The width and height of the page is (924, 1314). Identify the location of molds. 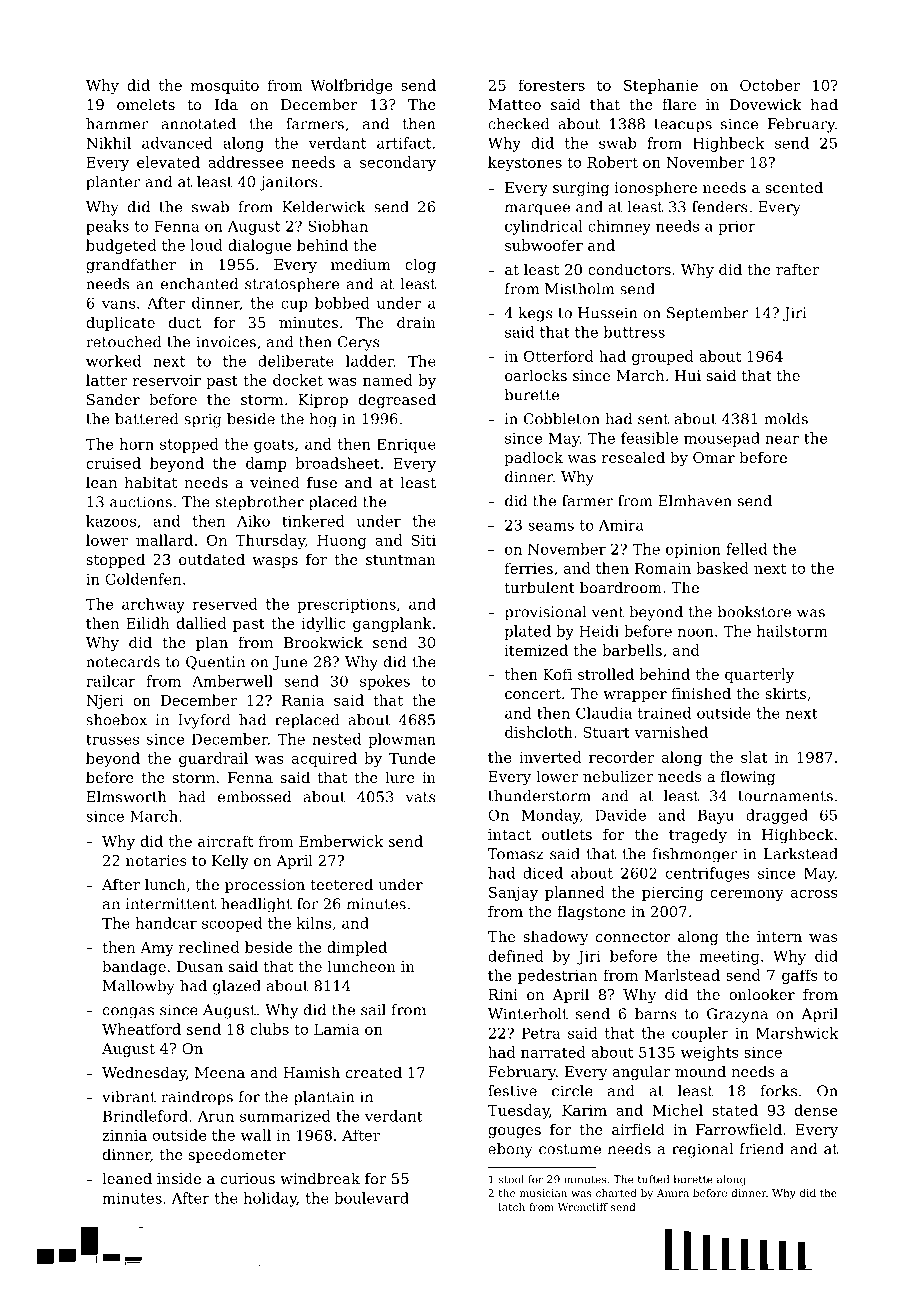
(786, 419).
